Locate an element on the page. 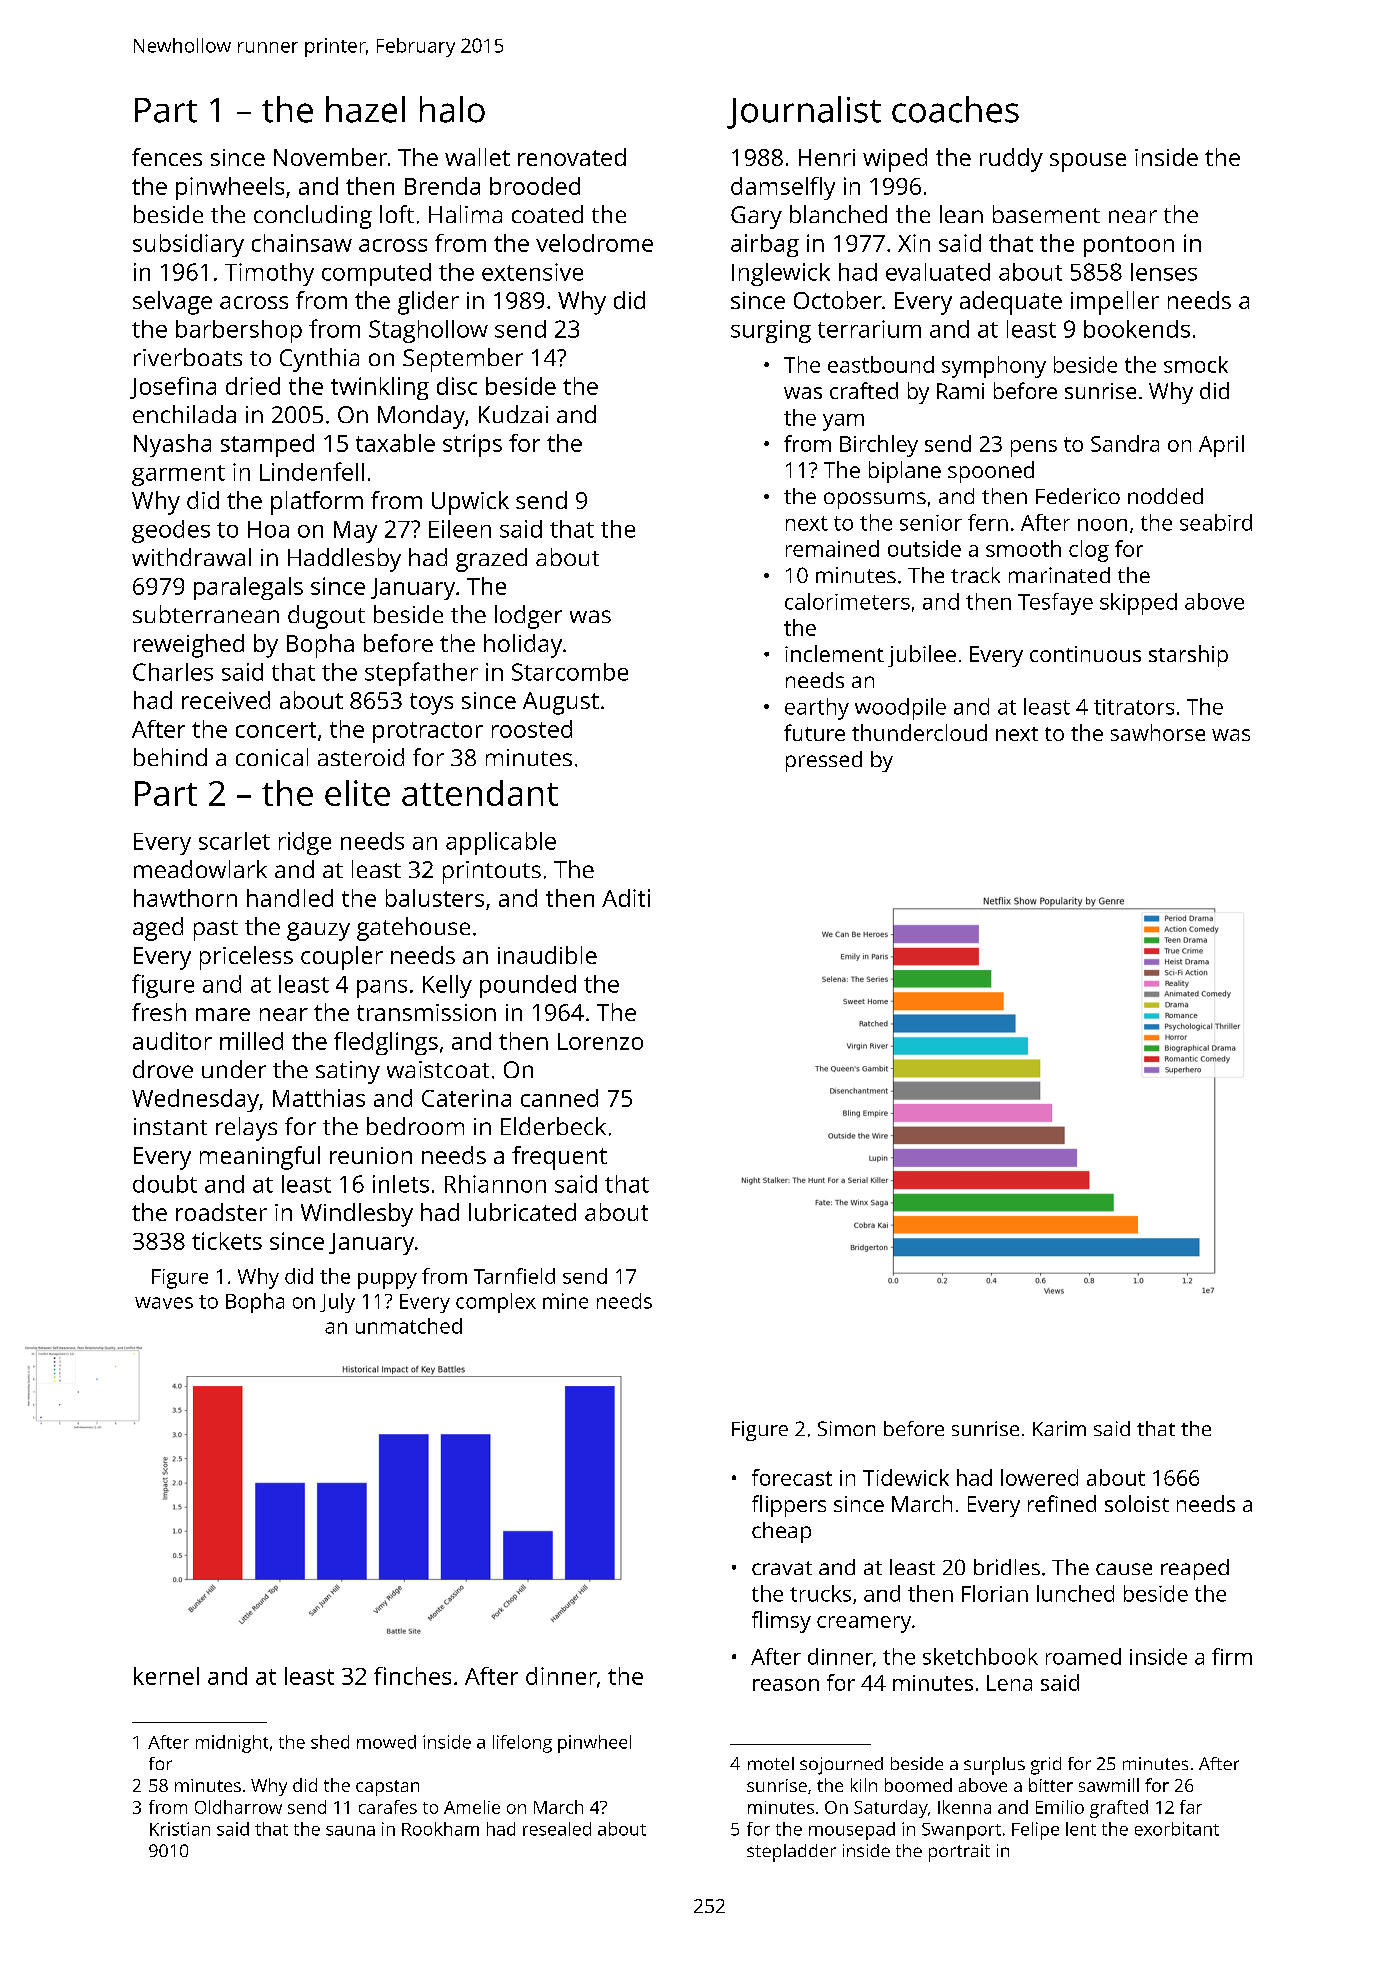 The image size is (1386, 1969). flimsy is located at coordinates (781, 1622).
